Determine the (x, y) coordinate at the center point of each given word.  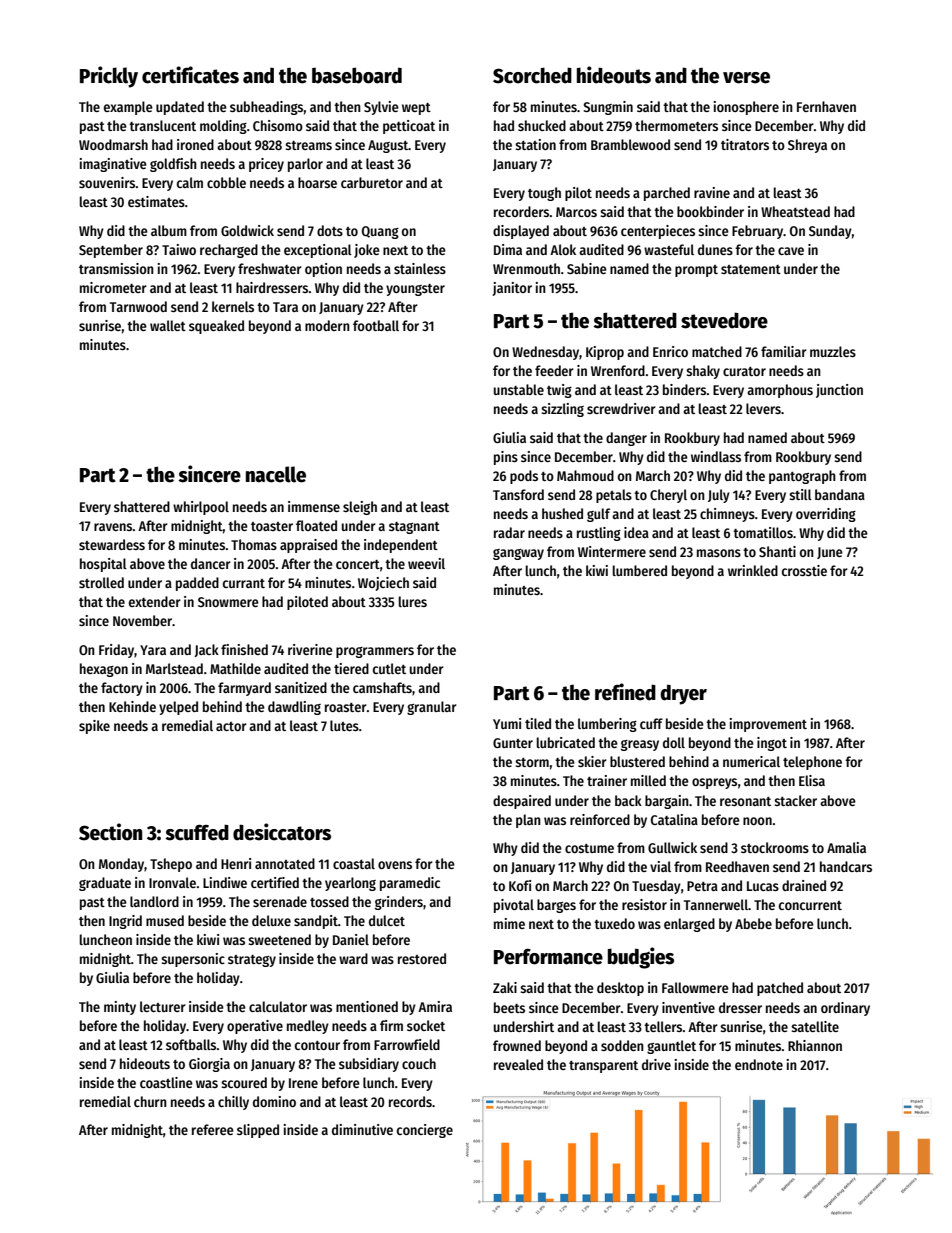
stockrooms (775, 847)
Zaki (505, 987)
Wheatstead (795, 211)
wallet (168, 325)
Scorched (532, 75)
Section (110, 832)
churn (150, 1101)
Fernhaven (826, 106)
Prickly (109, 77)
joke (367, 251)
